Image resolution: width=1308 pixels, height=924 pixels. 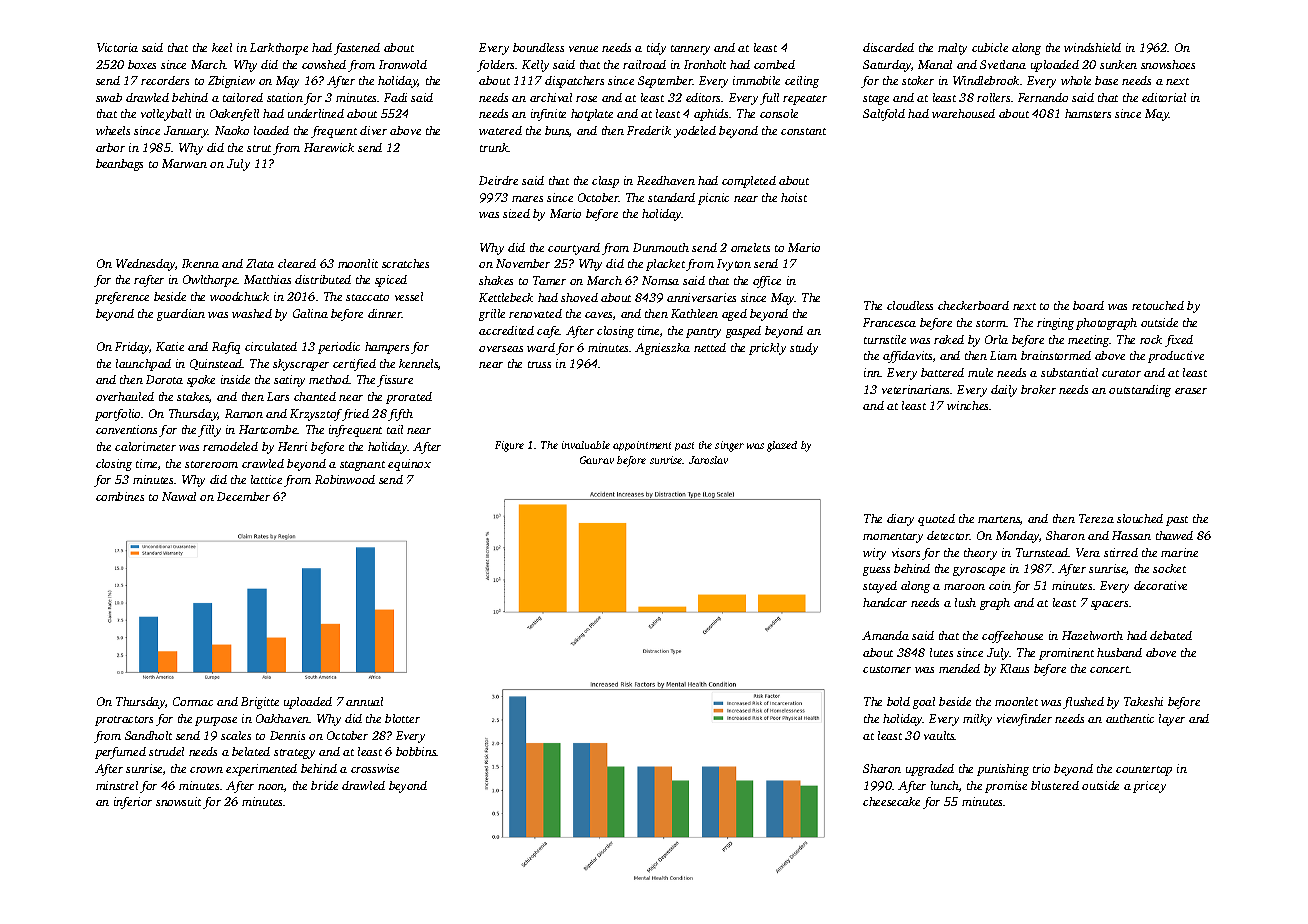 I want to click on hamsters, so click(x=1088, y=113).
